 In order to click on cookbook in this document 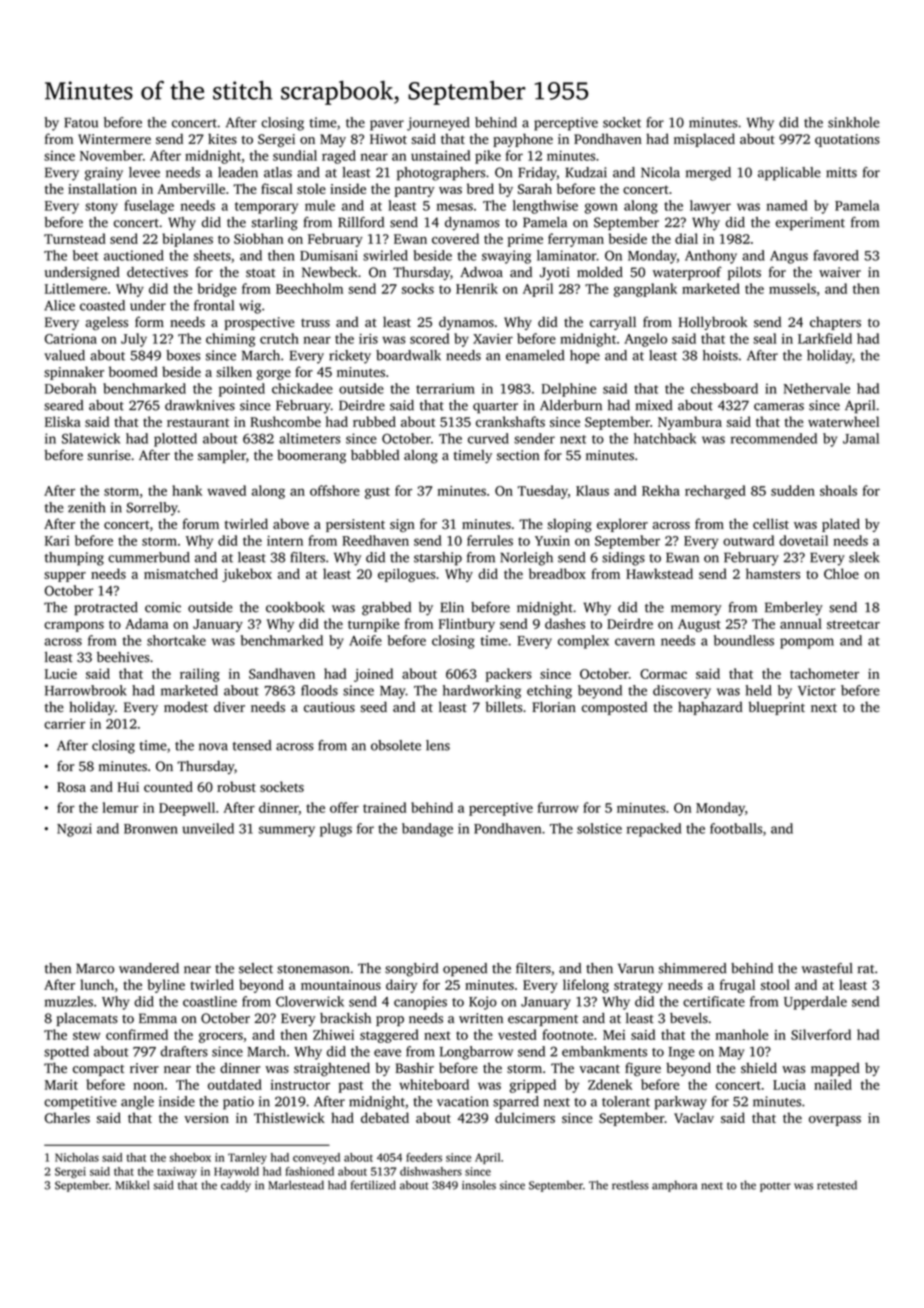, I will do `click(295, 607)`.
